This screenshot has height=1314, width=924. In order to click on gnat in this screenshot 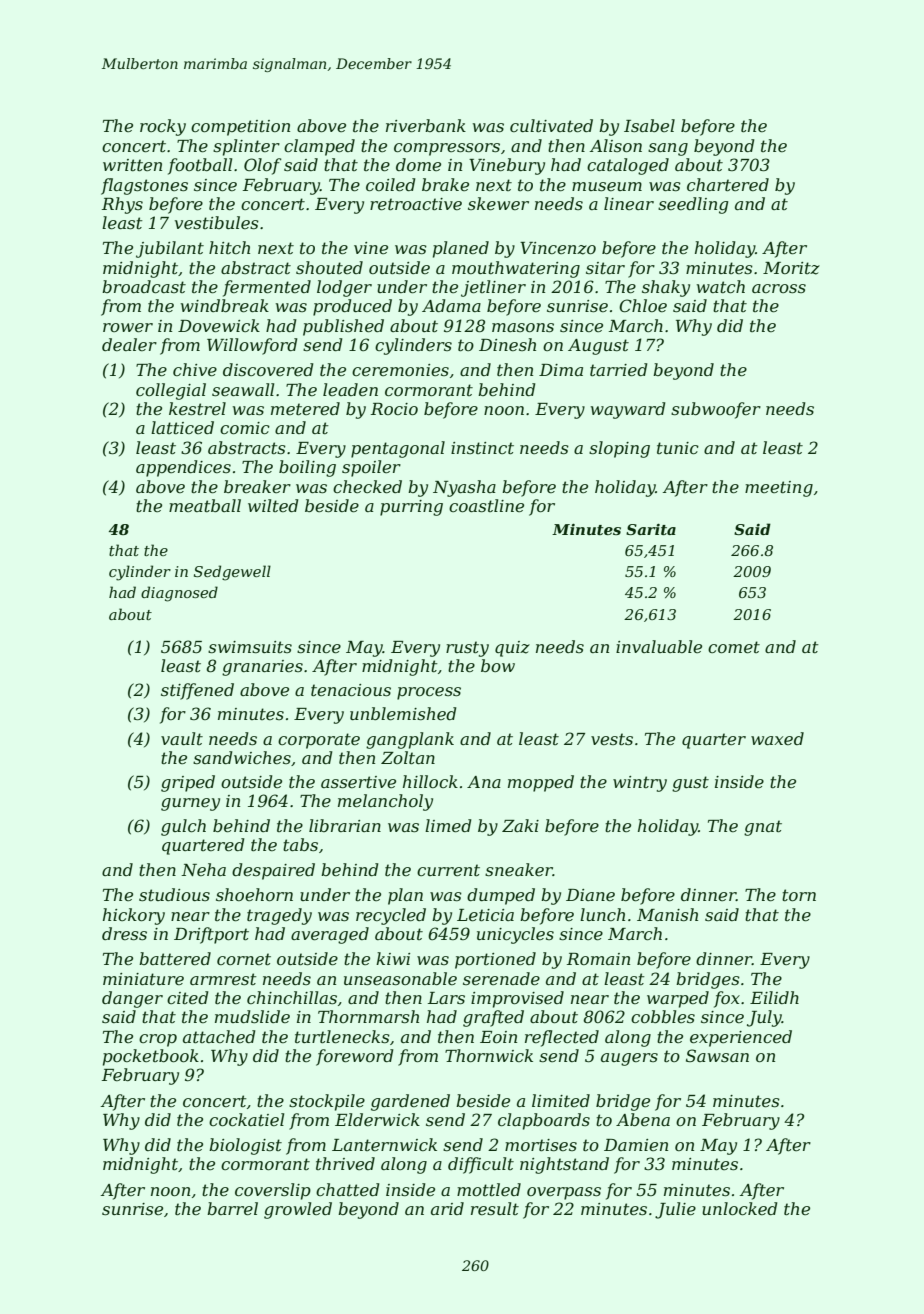, I will do `click(763, 828)`.
